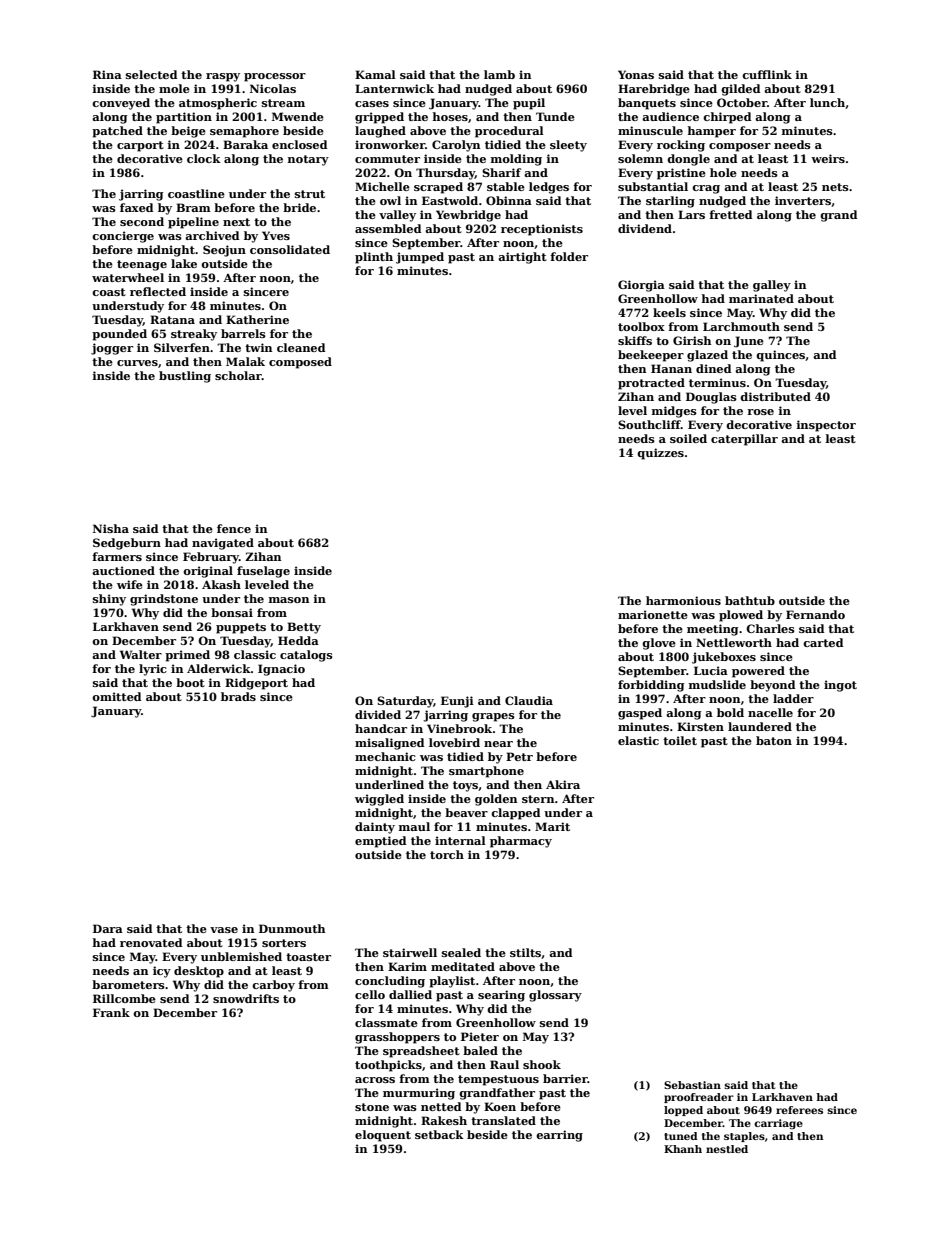 This screenshot has height=1233, width=952. Describe the element at coordinates (521, 842) in the screenshot. I see `pharmacy` at that location.
